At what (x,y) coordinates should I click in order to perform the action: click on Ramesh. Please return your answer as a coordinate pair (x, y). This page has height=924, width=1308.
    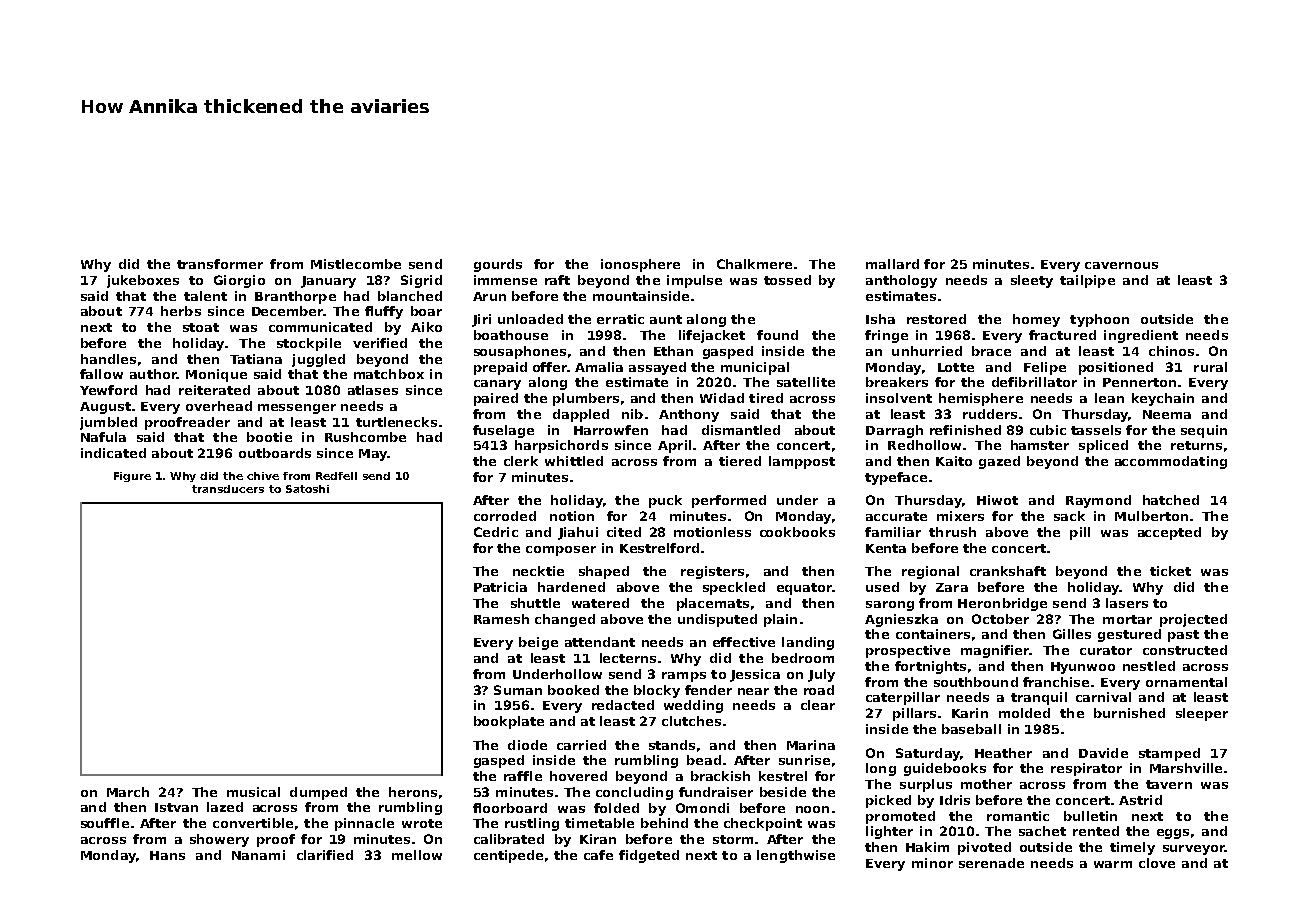
    Looking at the image, I should click on (501, 619).
